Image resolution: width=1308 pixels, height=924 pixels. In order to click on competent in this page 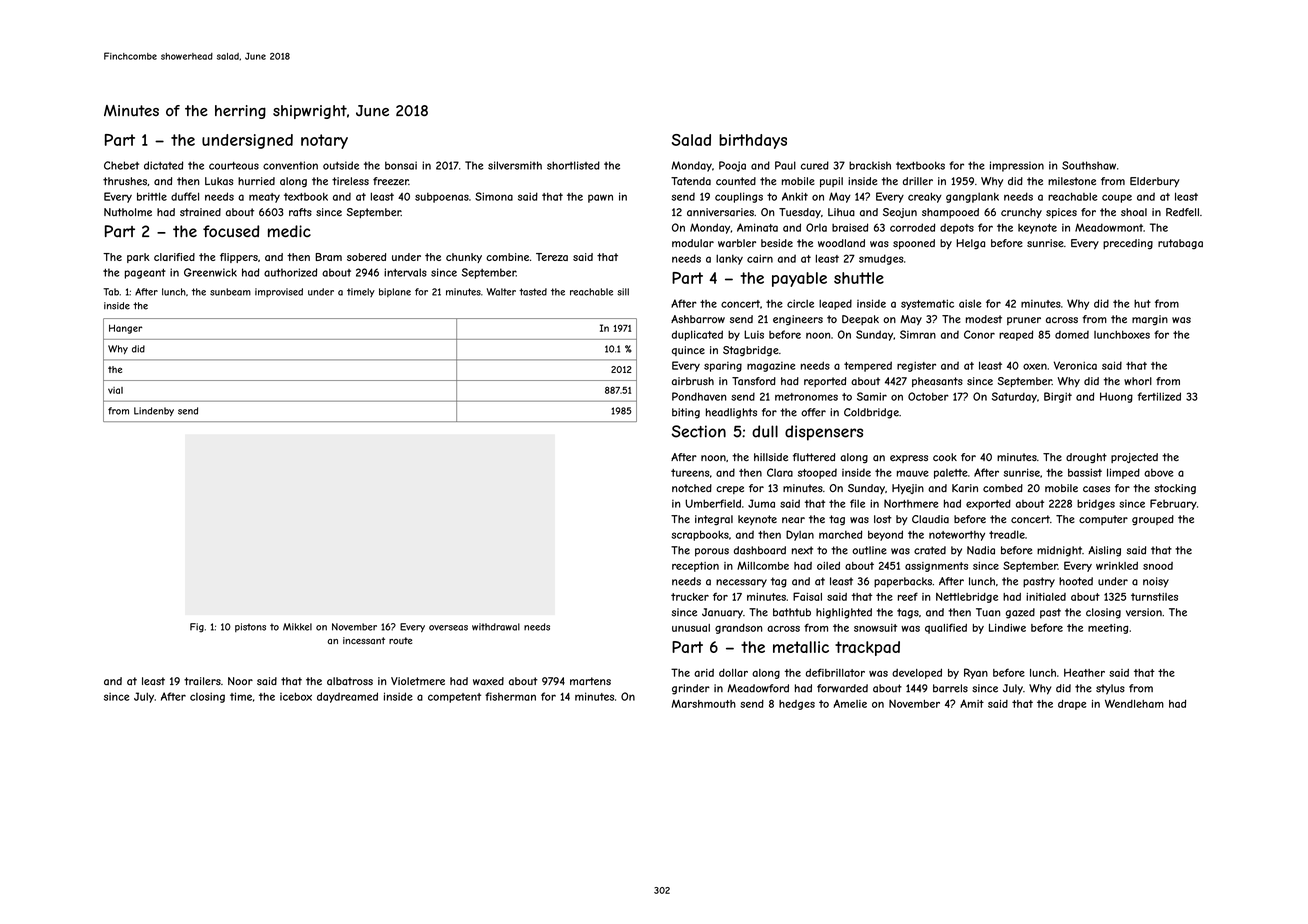, I will do `click(454, 698)`.
